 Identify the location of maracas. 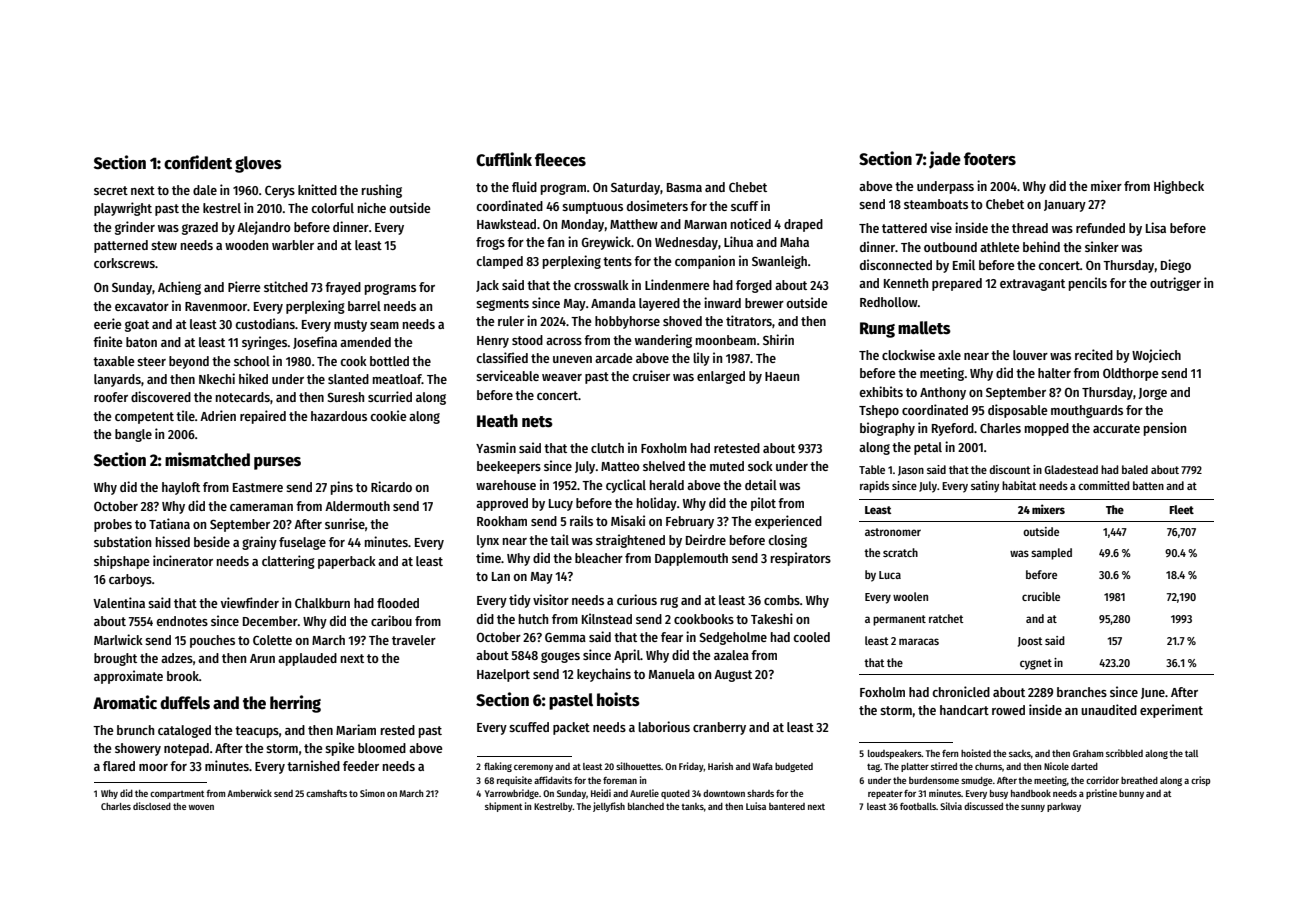
(919, 641).
